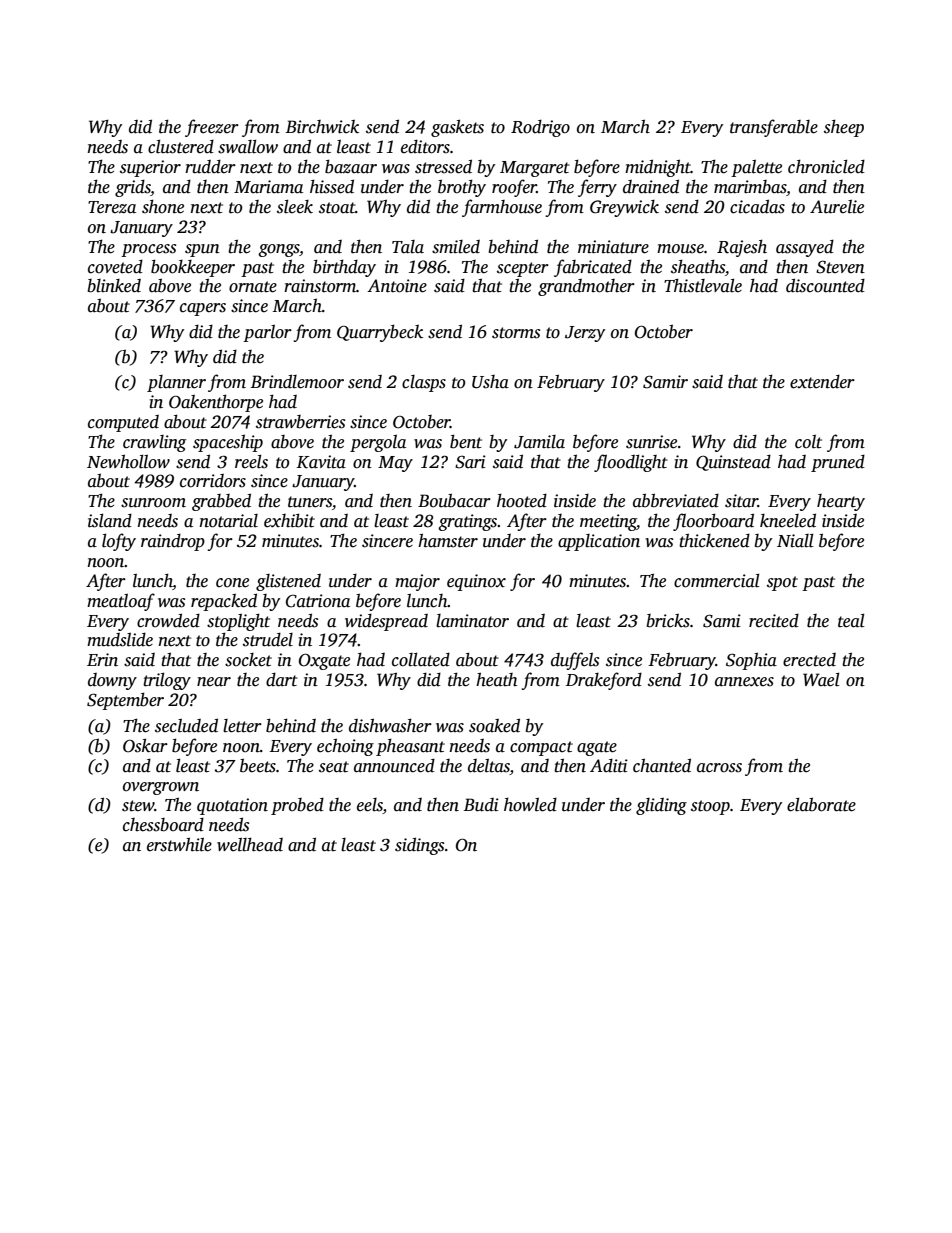 The image size is (952, 1233). Describe the element at coordinates (351, 166) in the screenshot. I see `bazaar` at that location.
